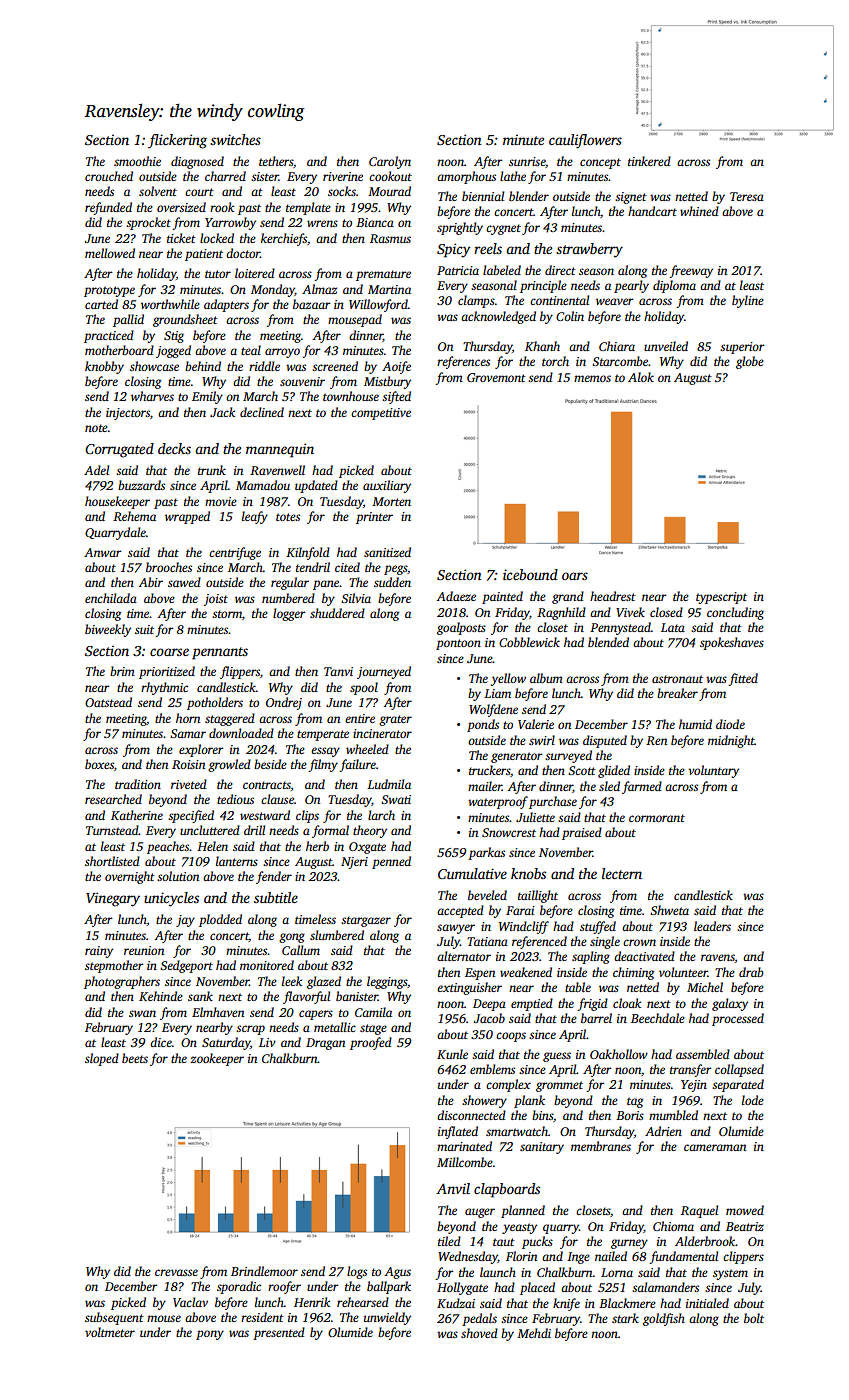 The image size is (849, 1400). What do you see at coordinates (649, 161) in the screenshot?
I see `tinkered` at bounding box center [649, 161].
